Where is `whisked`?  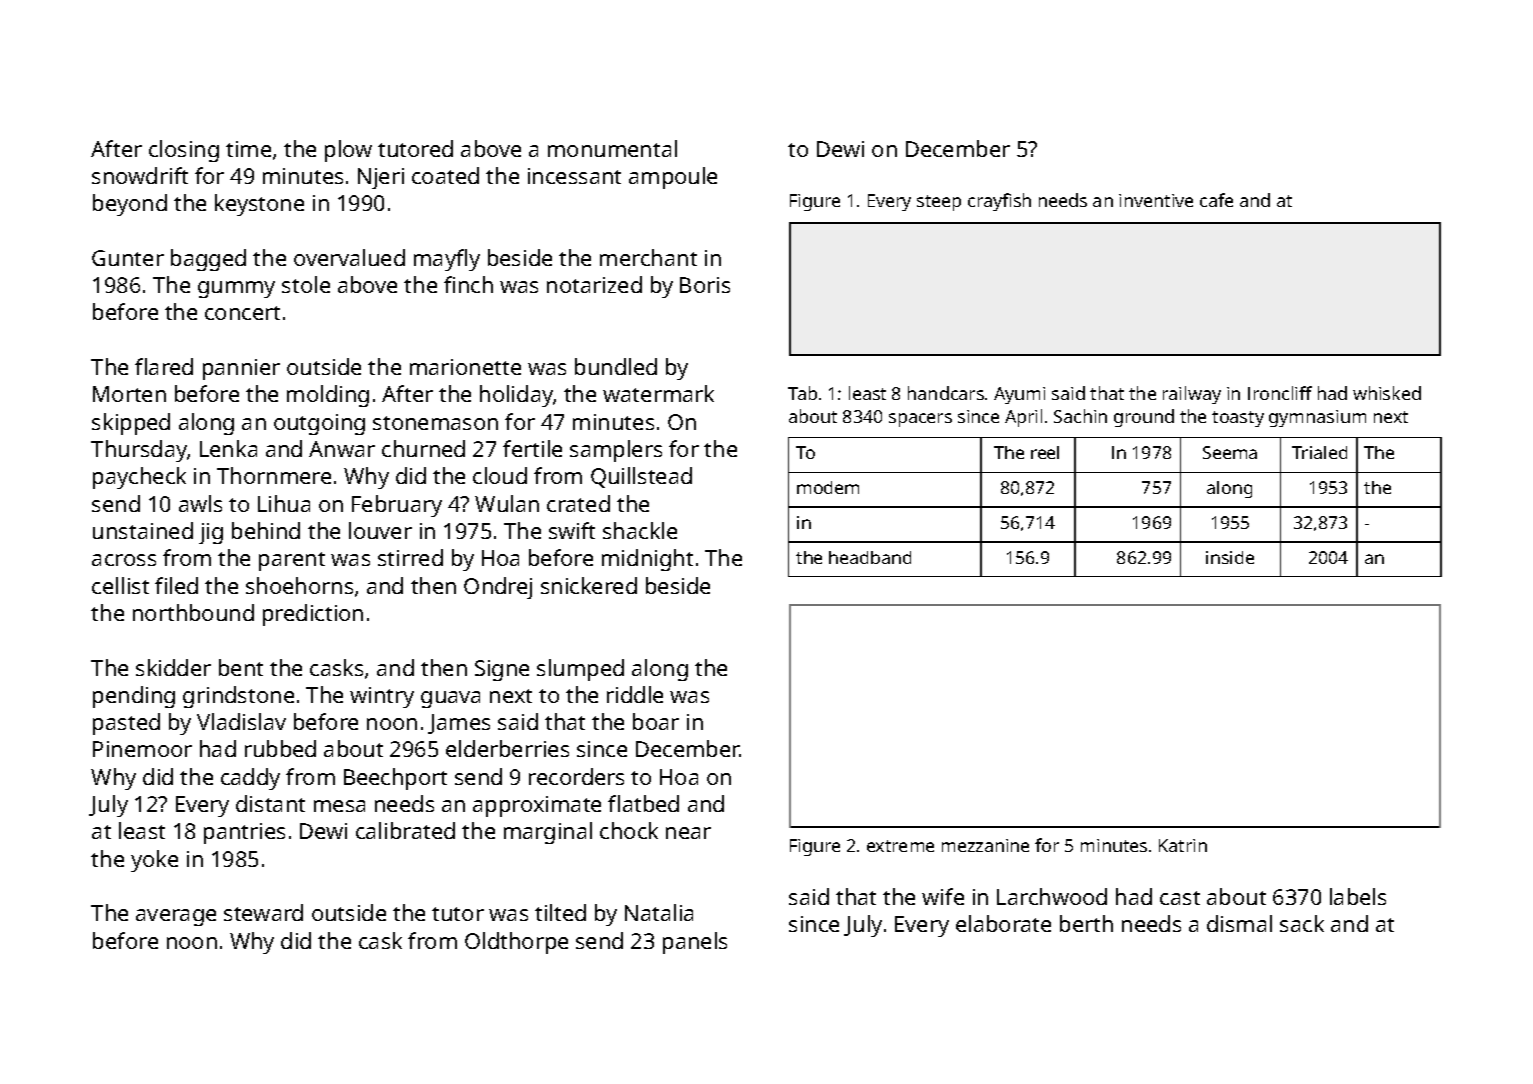 whisked is located at coordinates (1387, 393).
